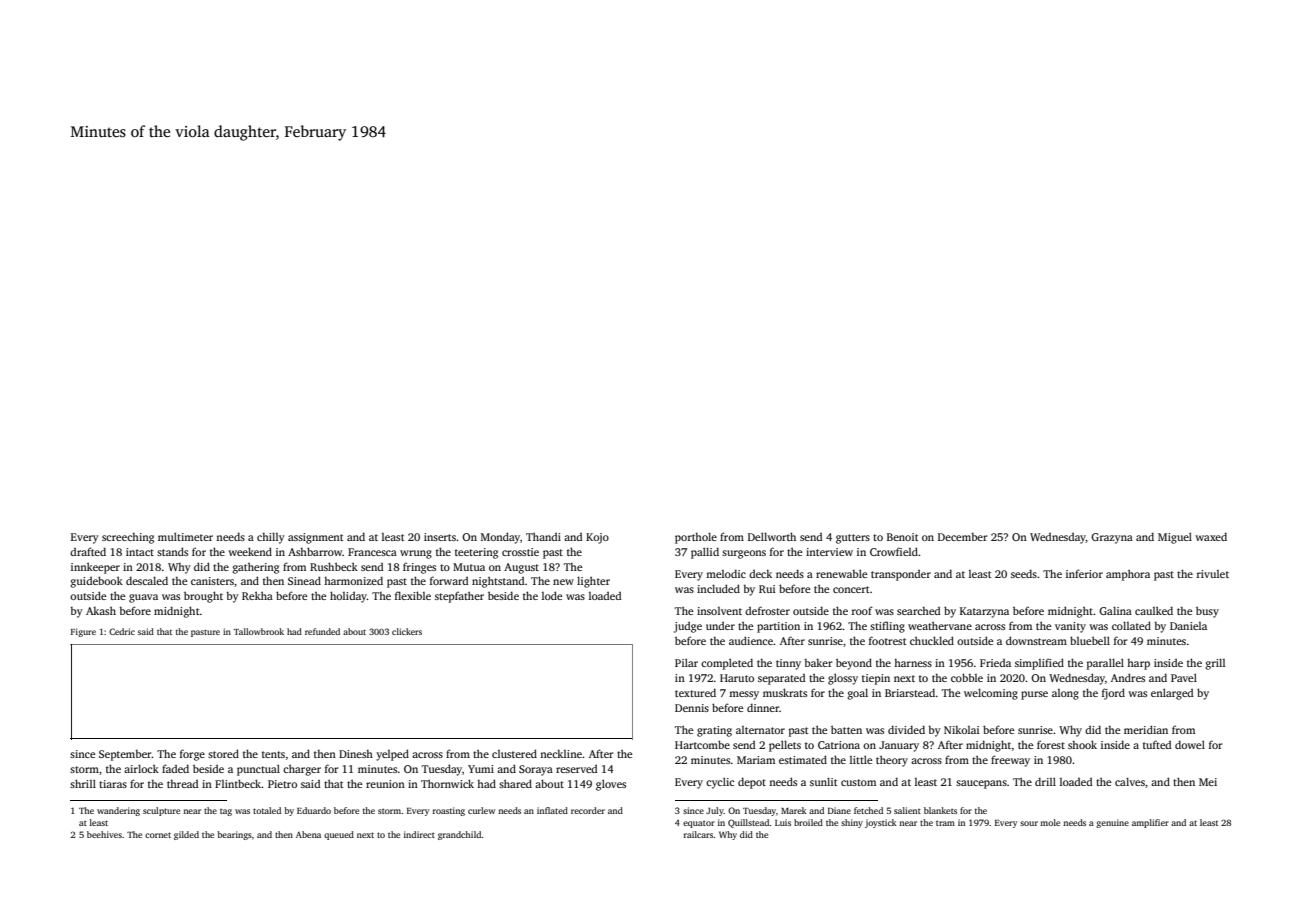 Image resolution: width=1308 pixels, height=924 pixels. I want to click on chilly, so click(271, 538).
